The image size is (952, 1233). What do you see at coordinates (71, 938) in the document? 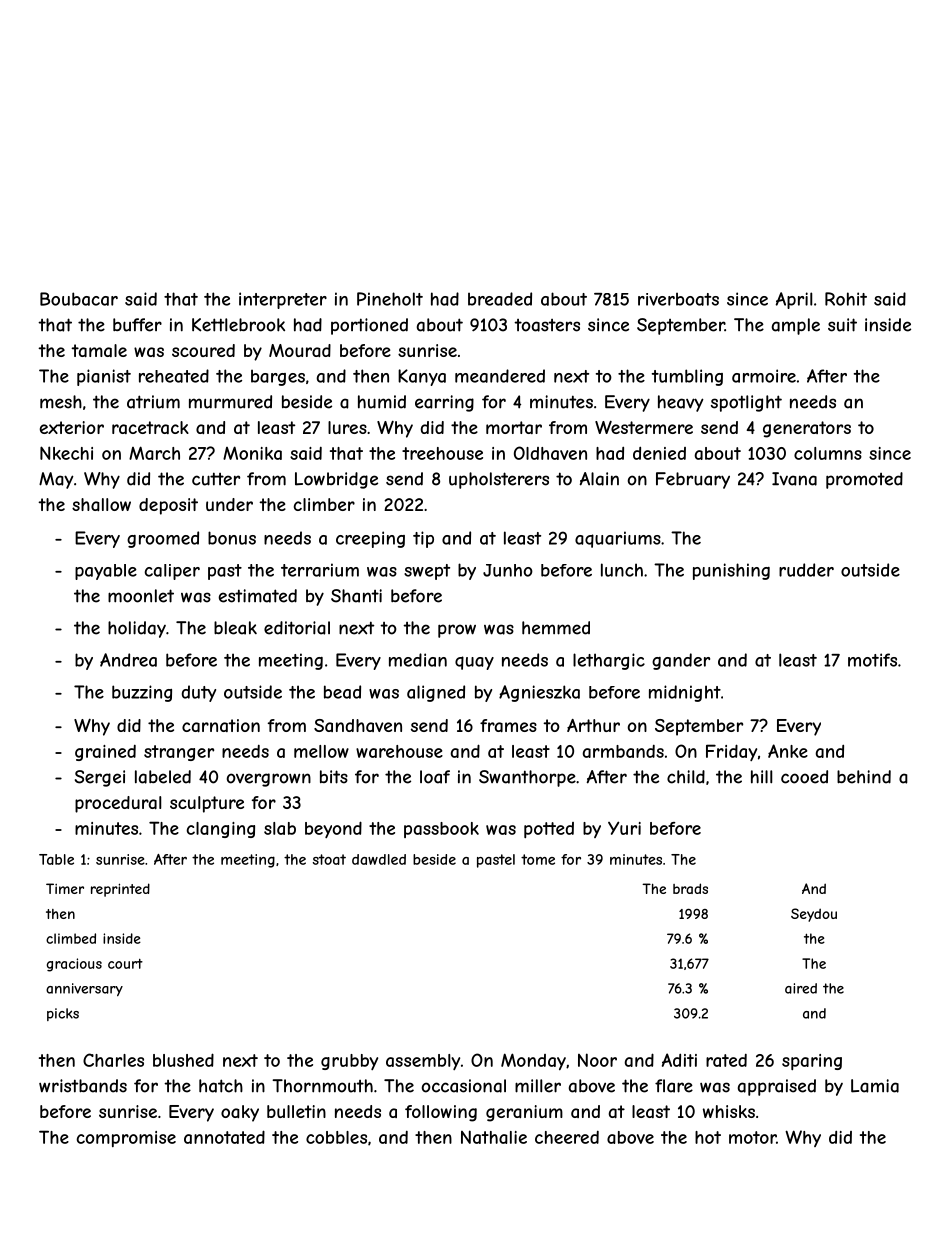
I see `climbed` at bounding box center [71, 938].
